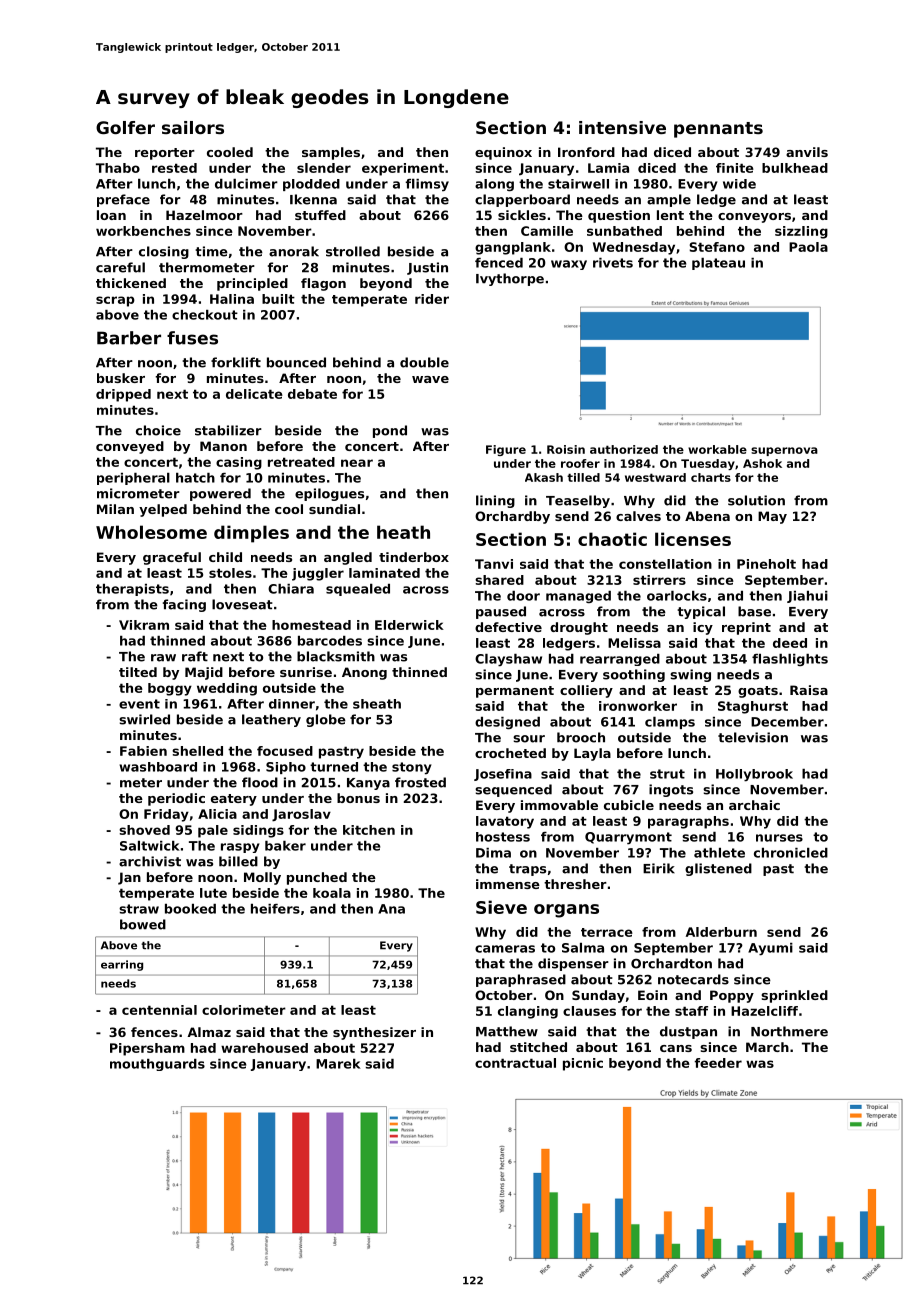 The width and height of the screenshot is (924, 1308). I want to click on feeder, so click(718, 1063).
